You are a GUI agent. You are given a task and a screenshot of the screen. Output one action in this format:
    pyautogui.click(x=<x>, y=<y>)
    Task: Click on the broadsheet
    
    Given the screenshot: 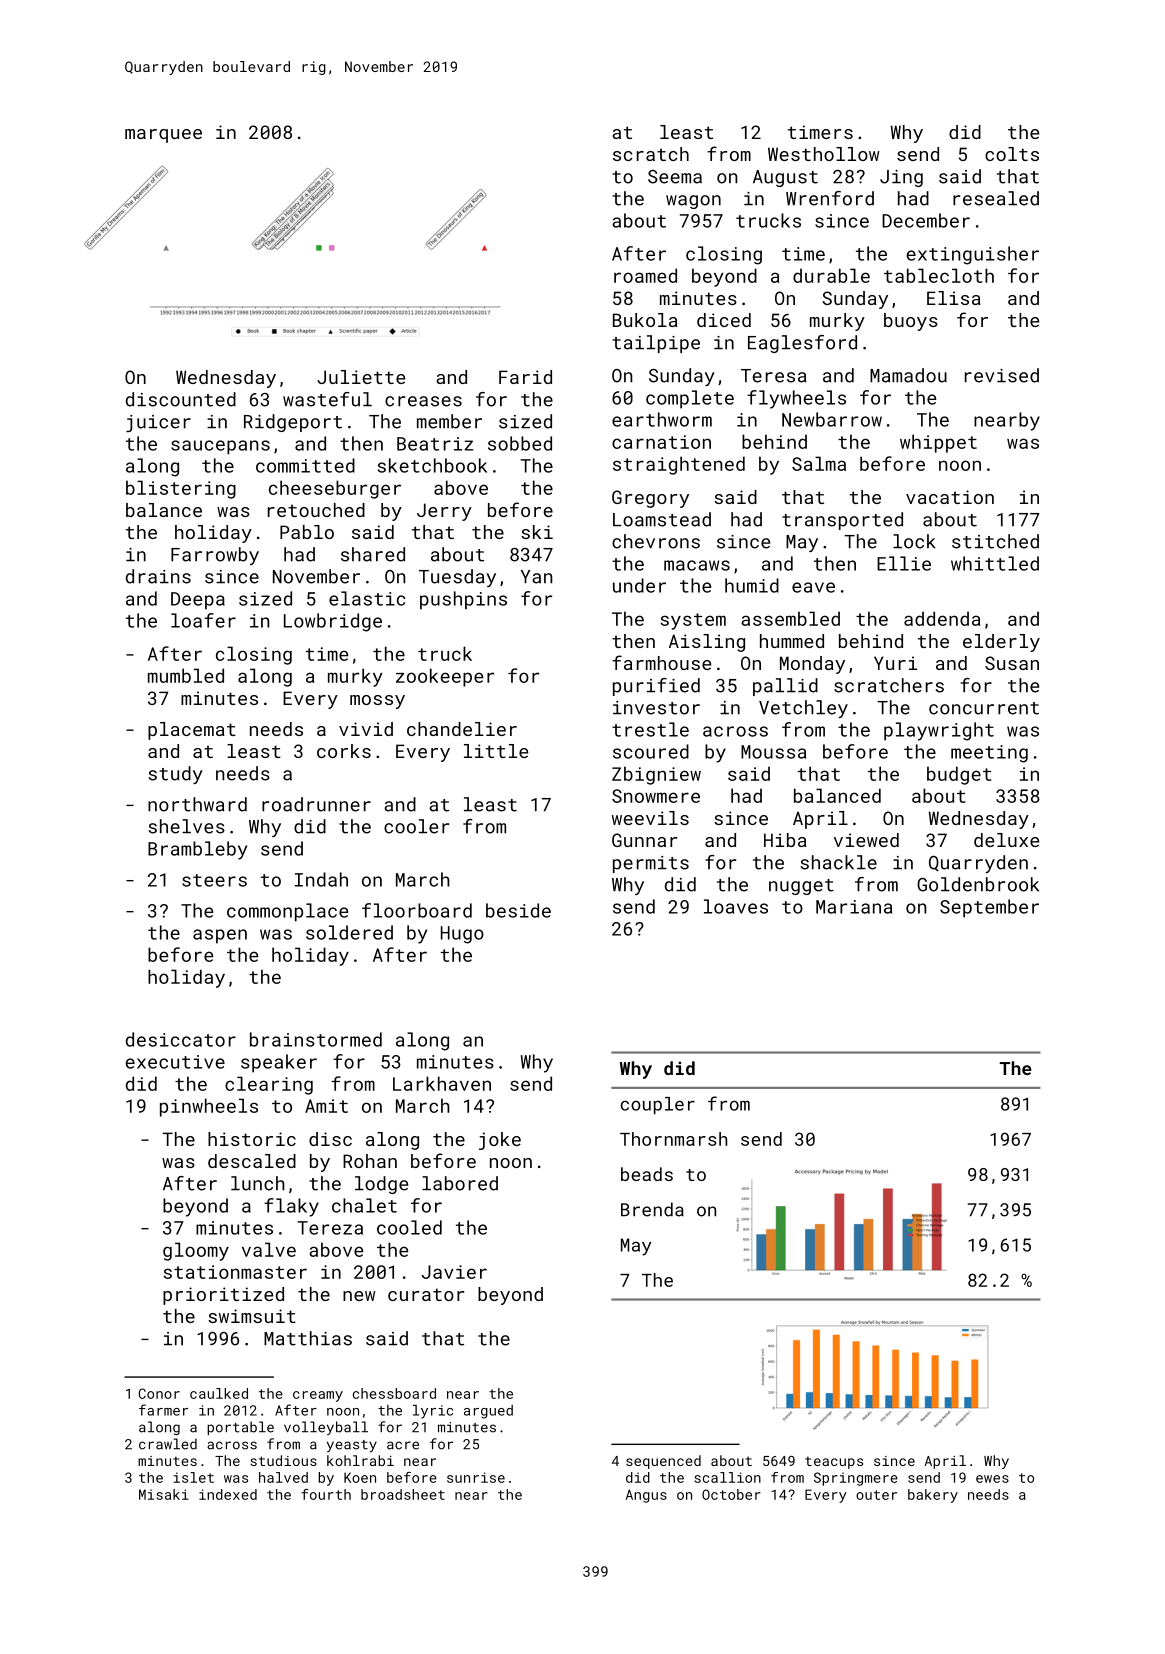 What is the action you would take?
    pyautogui.click(x=403, y=1494)
